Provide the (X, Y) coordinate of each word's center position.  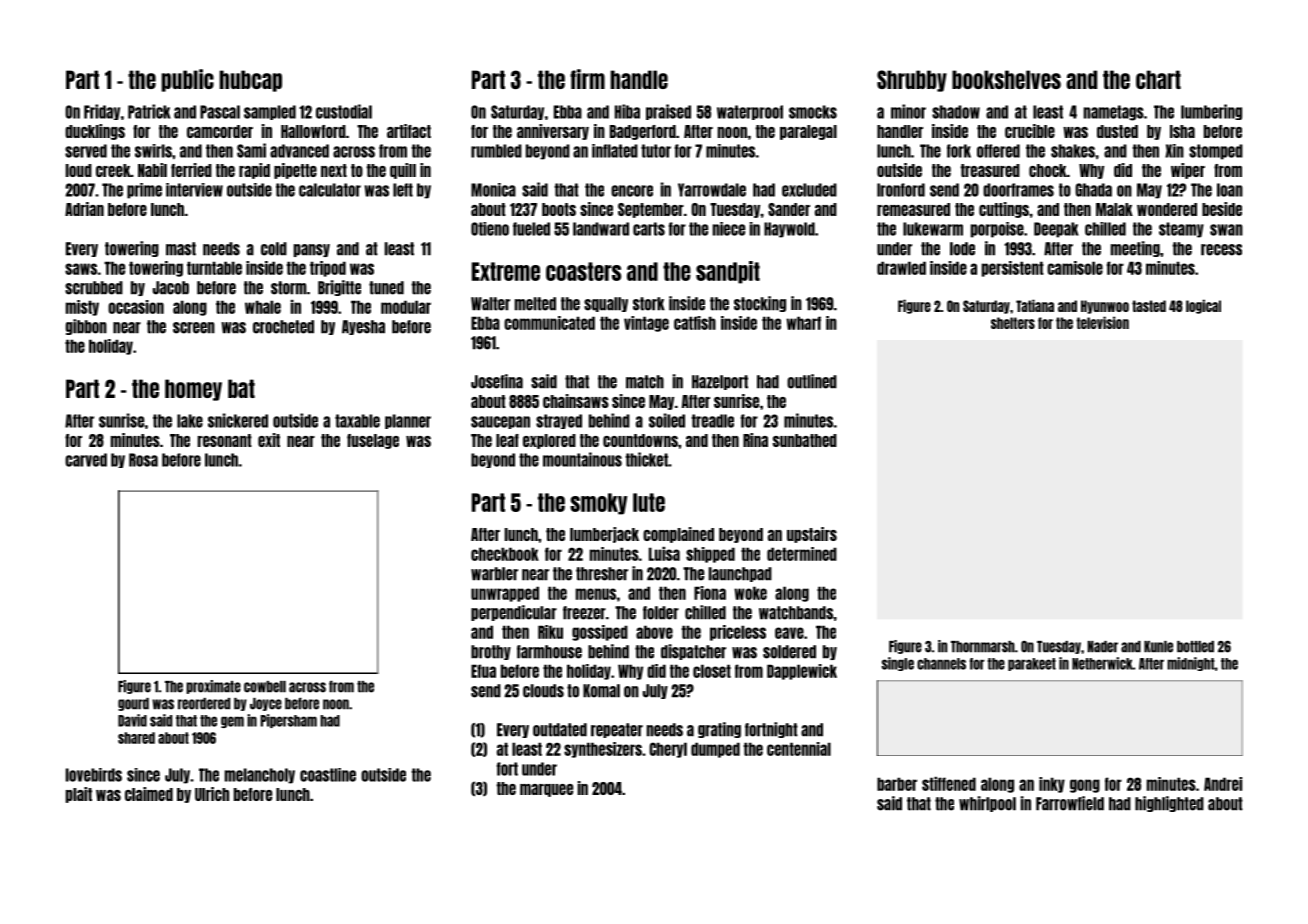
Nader (1102, 647)
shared (136, 738)
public (187, 80)
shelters (1013, 323)
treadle (712, 421)
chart (1158, 79)
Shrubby (912, 81)
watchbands (796, 613)
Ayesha (363, 327)
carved (86, 460)
